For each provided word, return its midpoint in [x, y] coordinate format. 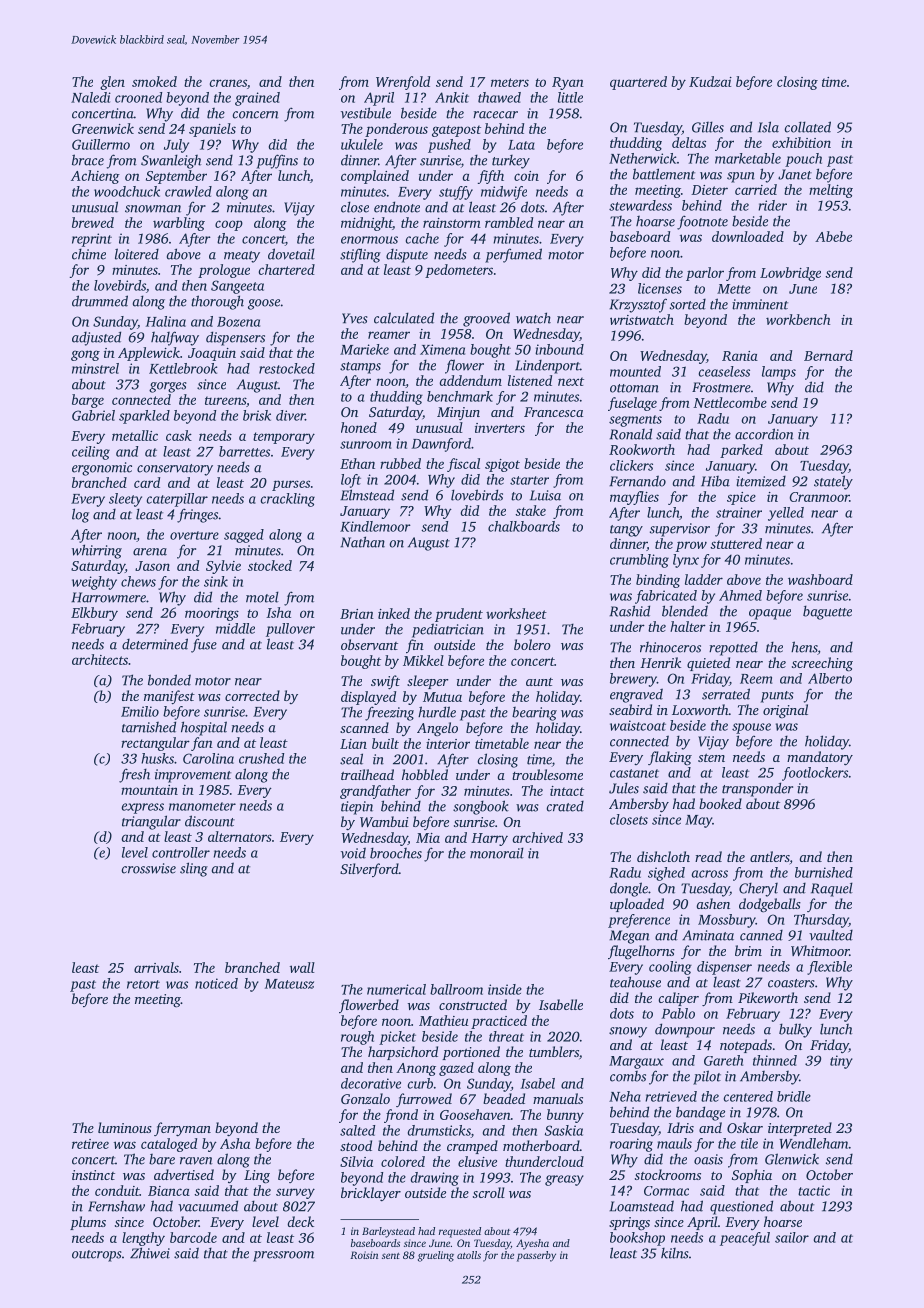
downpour [685, 1030]
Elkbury [94, 614]
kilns [675, 1253]
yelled [786, 514]
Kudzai [710, 81]
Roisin [364, 1255]
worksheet [516, 613]
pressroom [283, 1256]
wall [302, 967]
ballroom [456, 989]
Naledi [91, 97]
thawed [499, 97]
